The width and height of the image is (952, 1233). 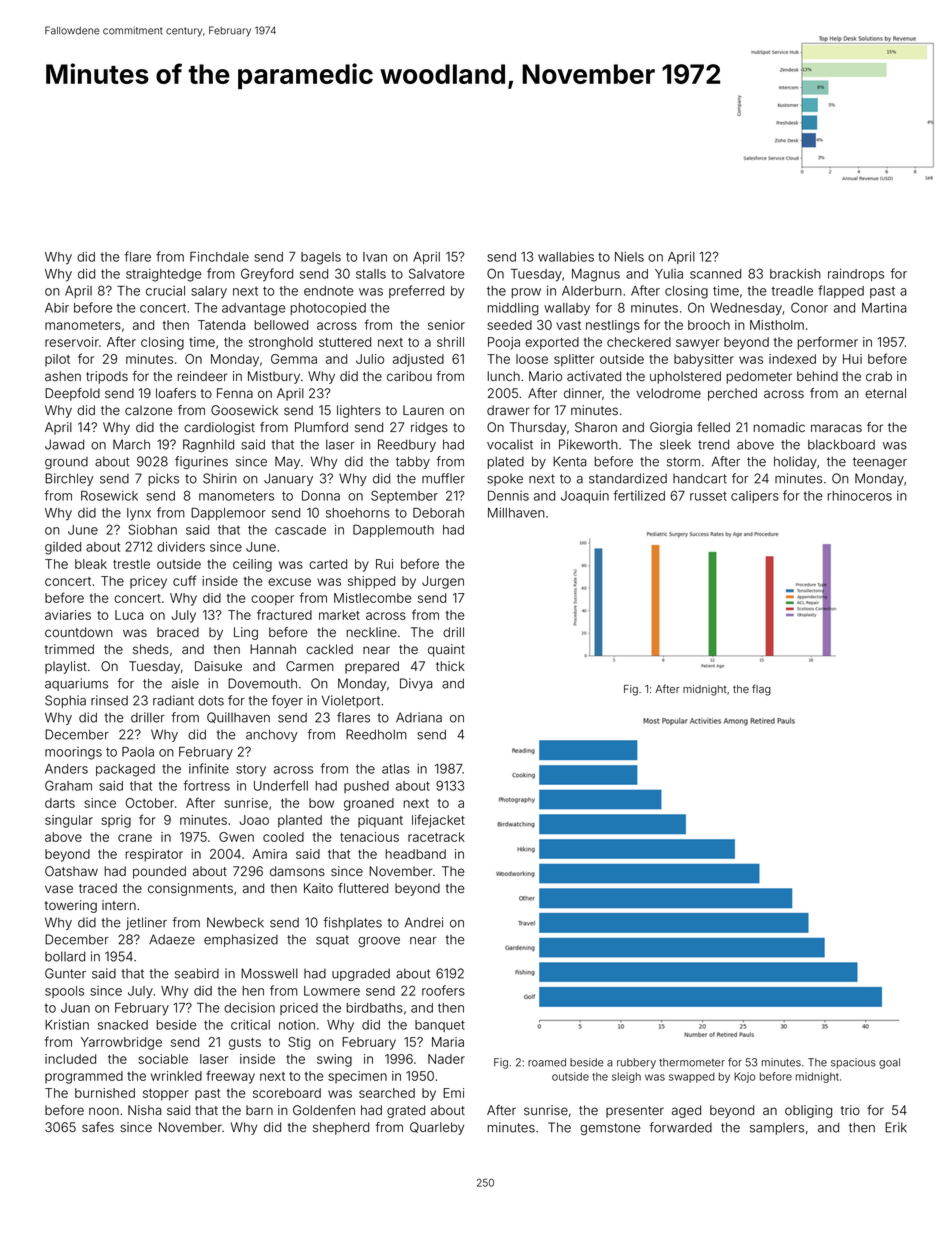 I want to click on vase, so click(x=59, y=889).
